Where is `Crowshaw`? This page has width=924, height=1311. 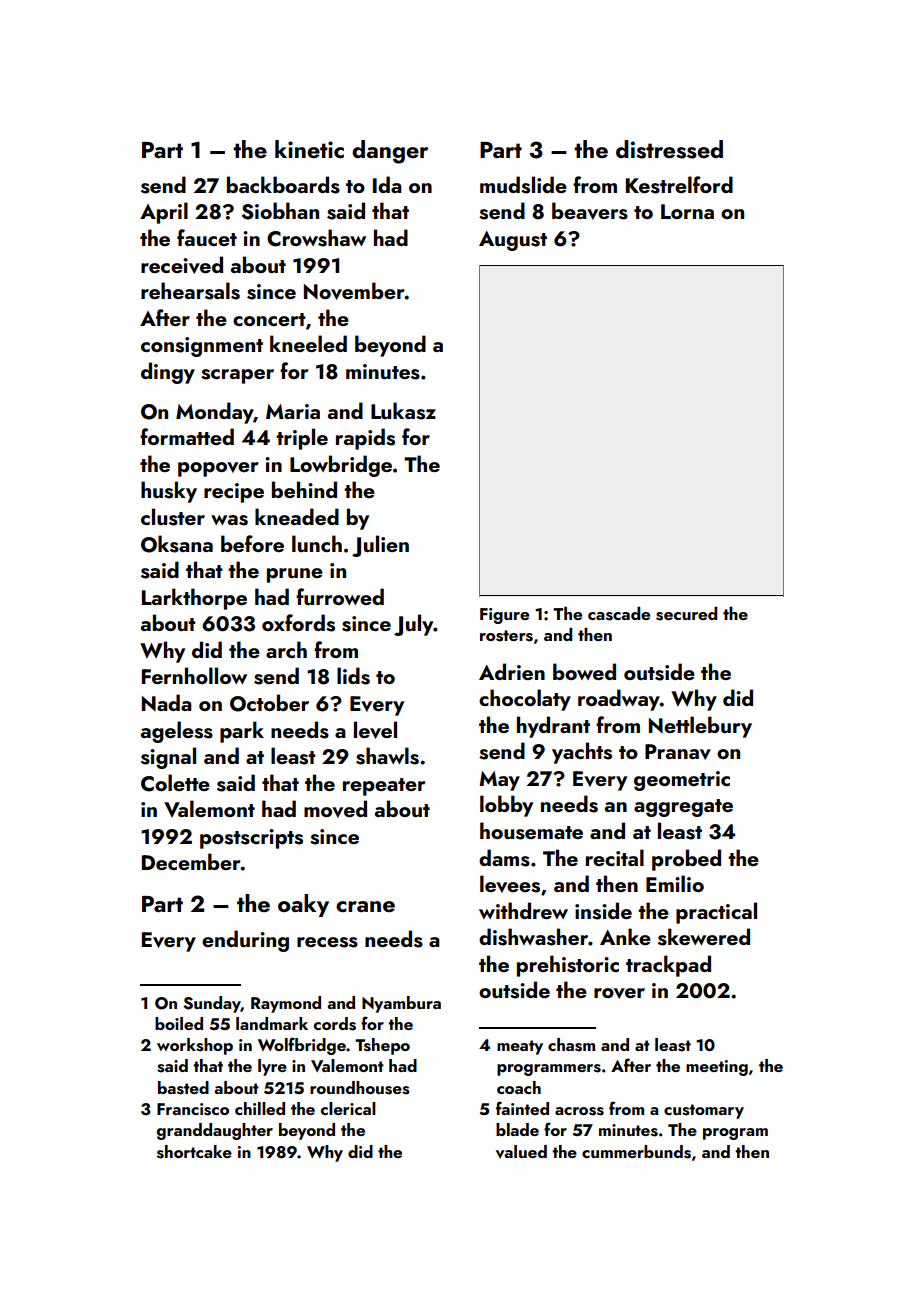 Crowshaw is located at coordinates (316, 238).
